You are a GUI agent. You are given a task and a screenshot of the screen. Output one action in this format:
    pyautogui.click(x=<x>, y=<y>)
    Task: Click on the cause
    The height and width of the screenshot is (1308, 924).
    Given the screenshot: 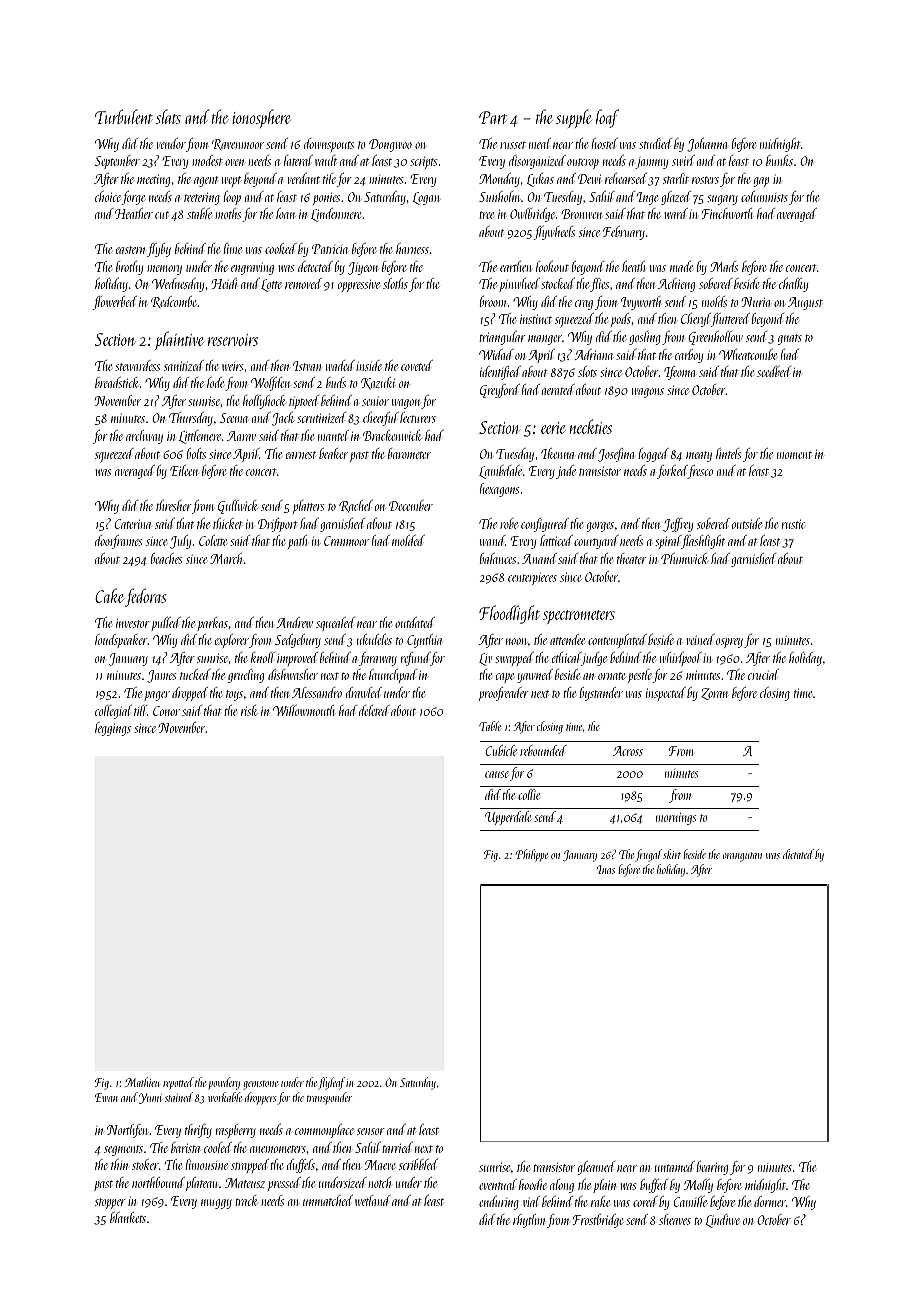 What is the action you would take?
    pyautogui.click(x=497, y=774)
